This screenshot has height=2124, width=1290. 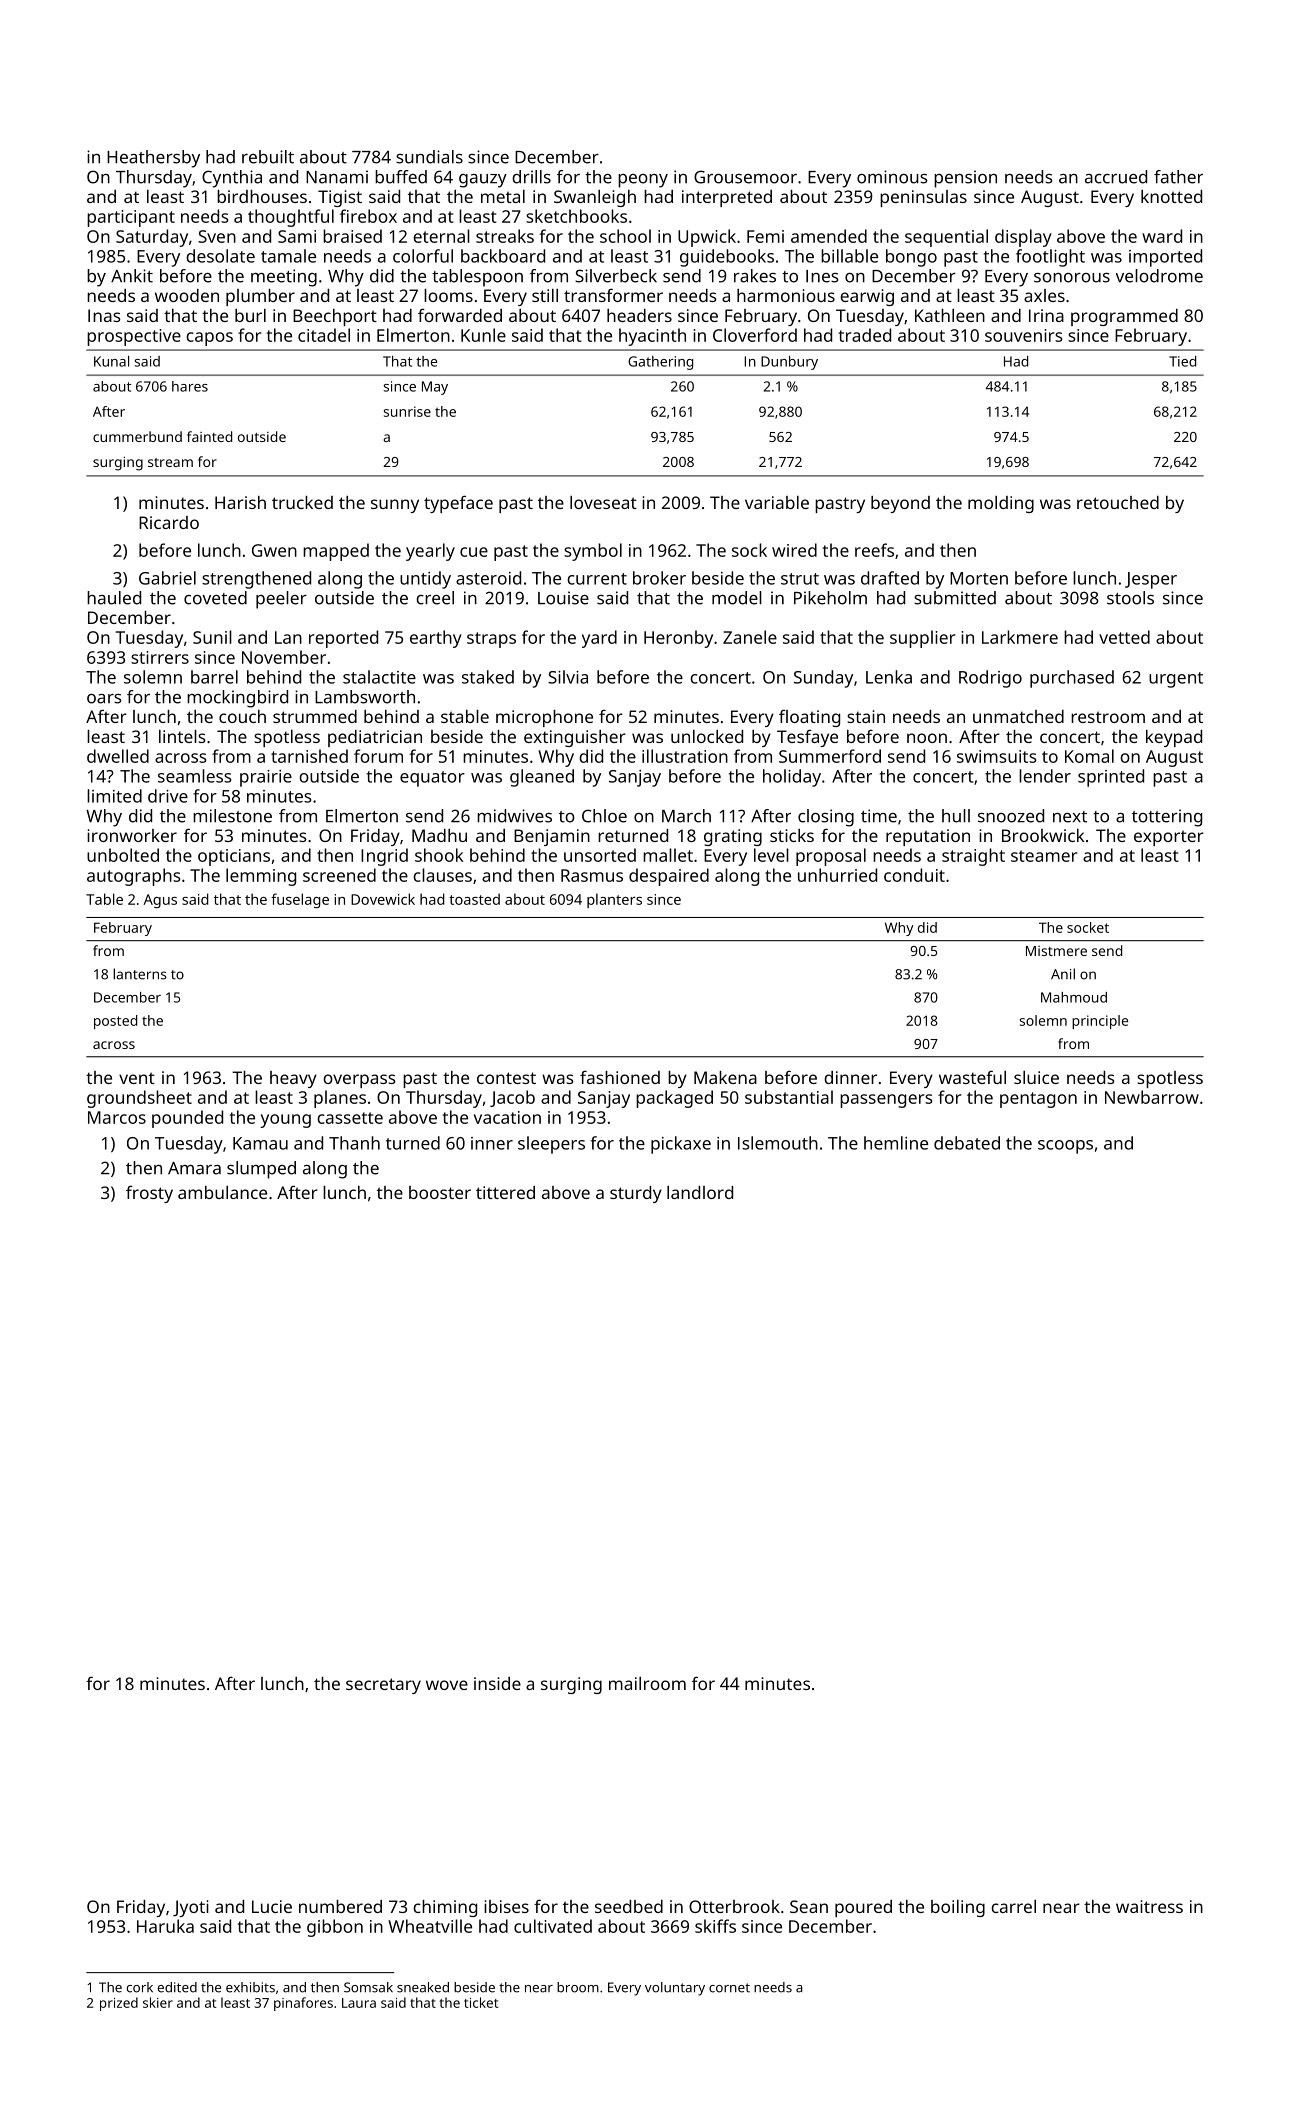 I want to click on secretary, so click(x=383, y=1686).
